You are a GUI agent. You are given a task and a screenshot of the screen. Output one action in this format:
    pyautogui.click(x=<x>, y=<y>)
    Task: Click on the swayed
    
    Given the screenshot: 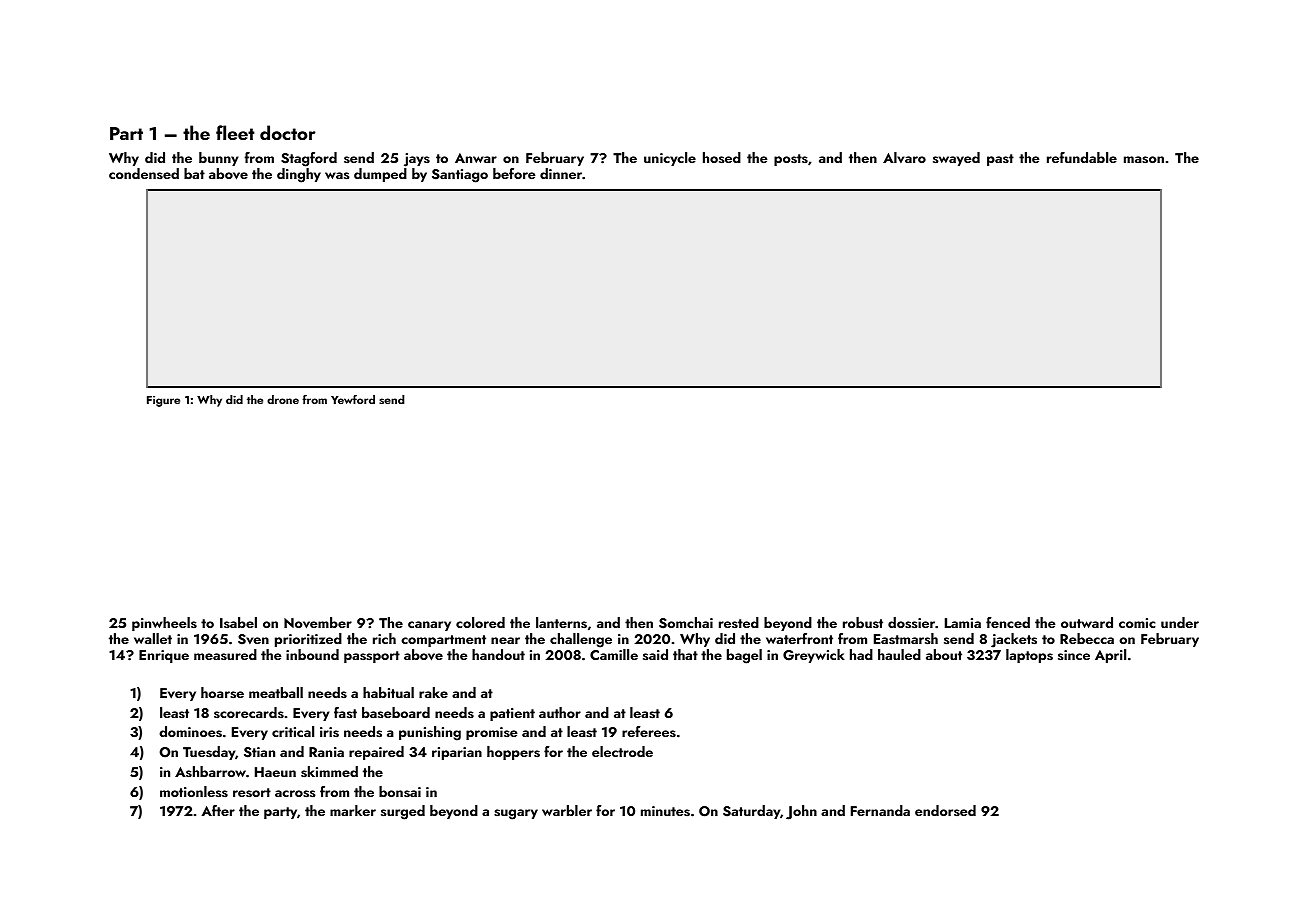 What is the action you would take?
    pyautogui.click(x=956, y=159)
